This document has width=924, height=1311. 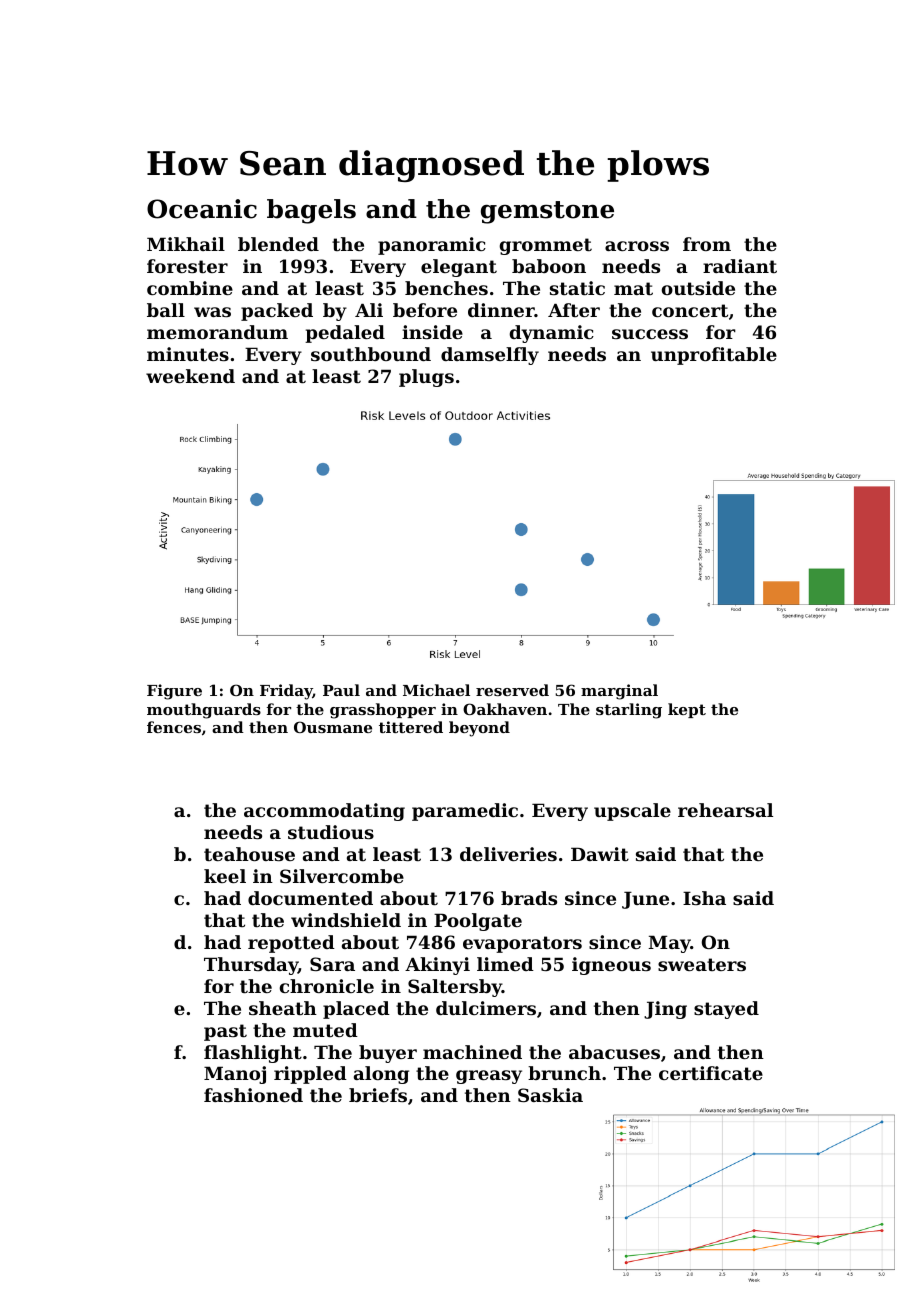 I want to click on Oakhaven, so click(x=505, y=709).
